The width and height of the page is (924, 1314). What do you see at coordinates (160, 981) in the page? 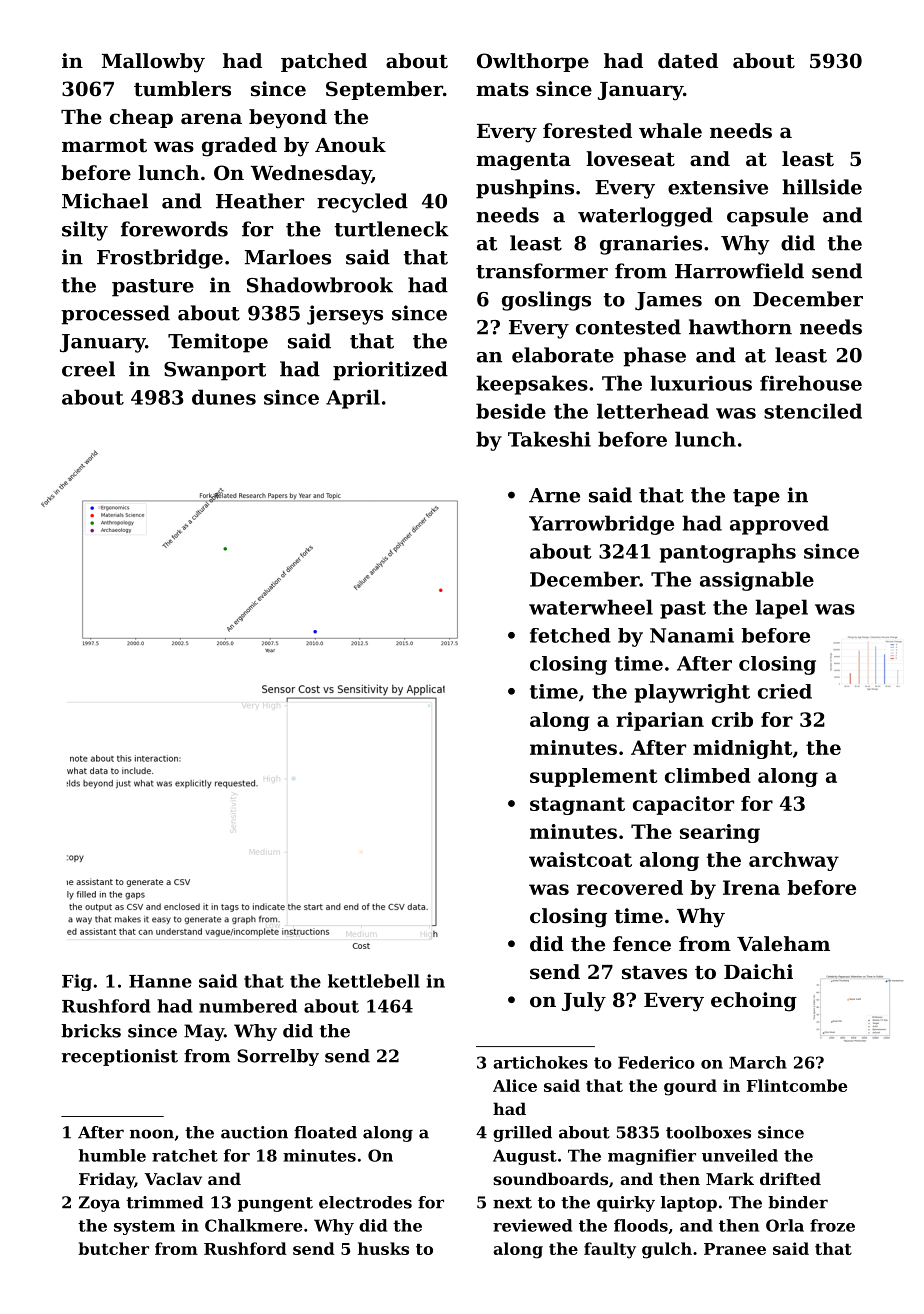
I see `Hanne` at bounding box center [160, 981].
